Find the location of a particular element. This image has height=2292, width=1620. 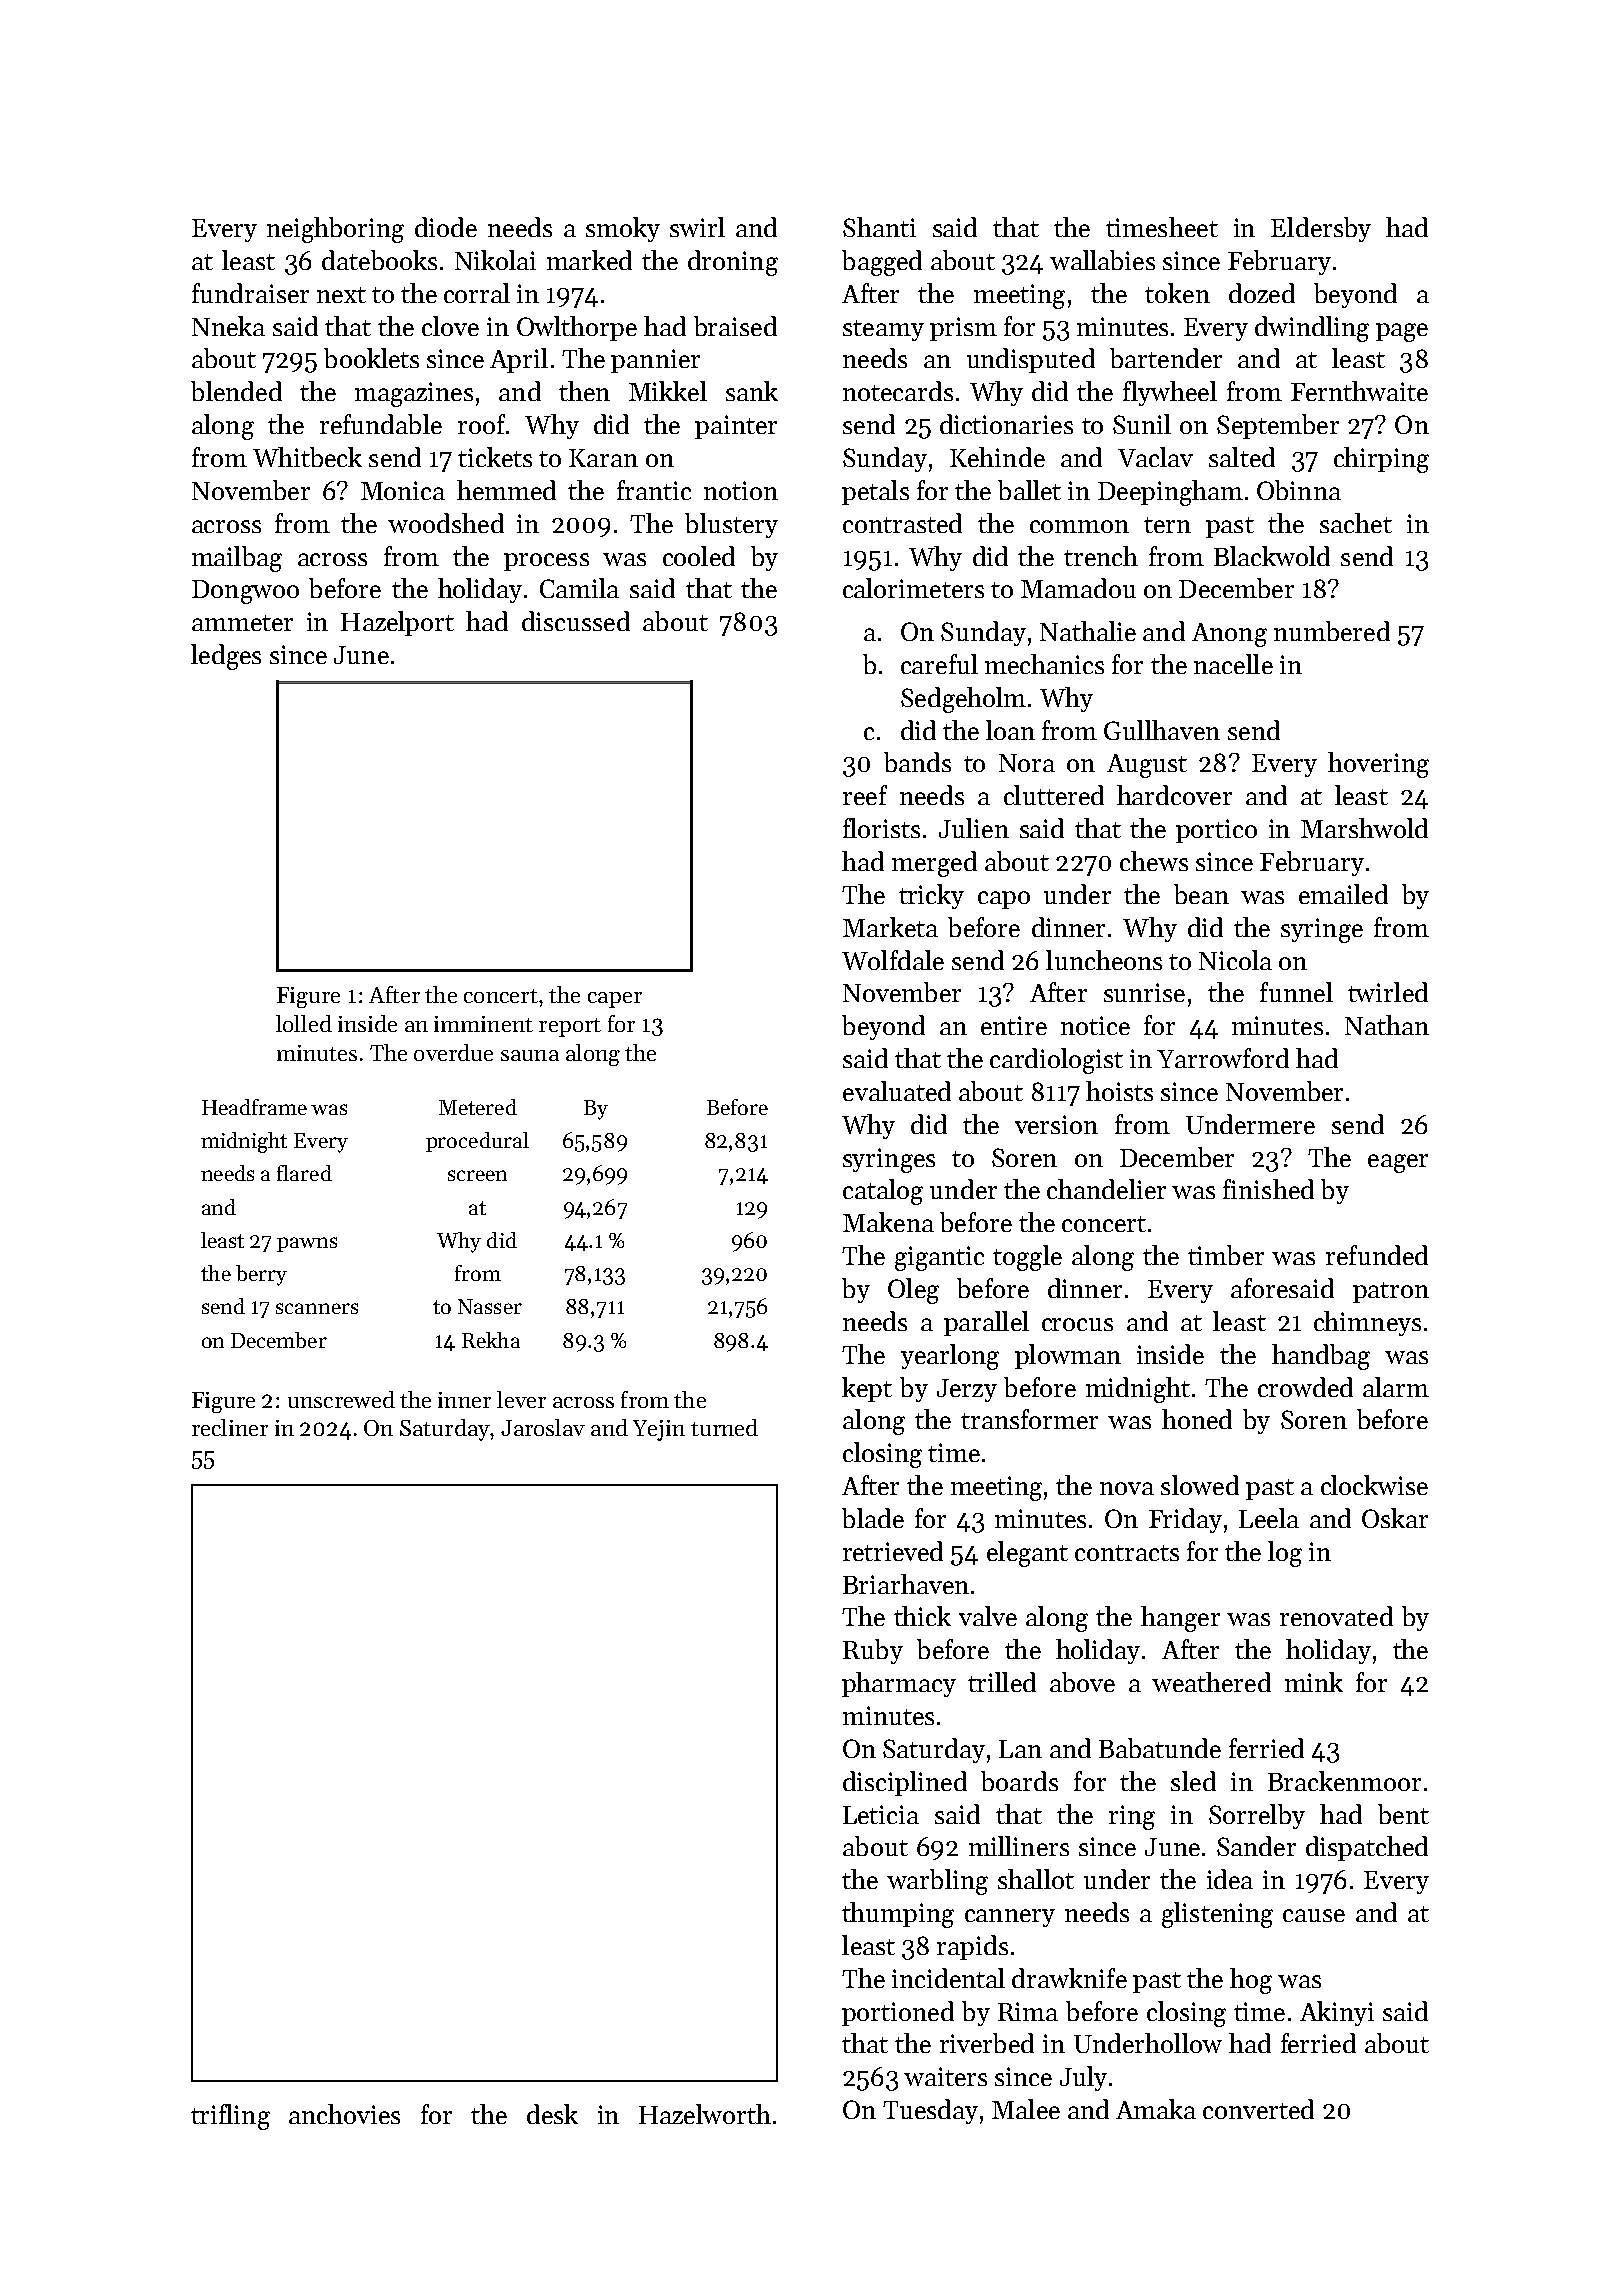

sunrise is located at coordinates (1144, 992).
